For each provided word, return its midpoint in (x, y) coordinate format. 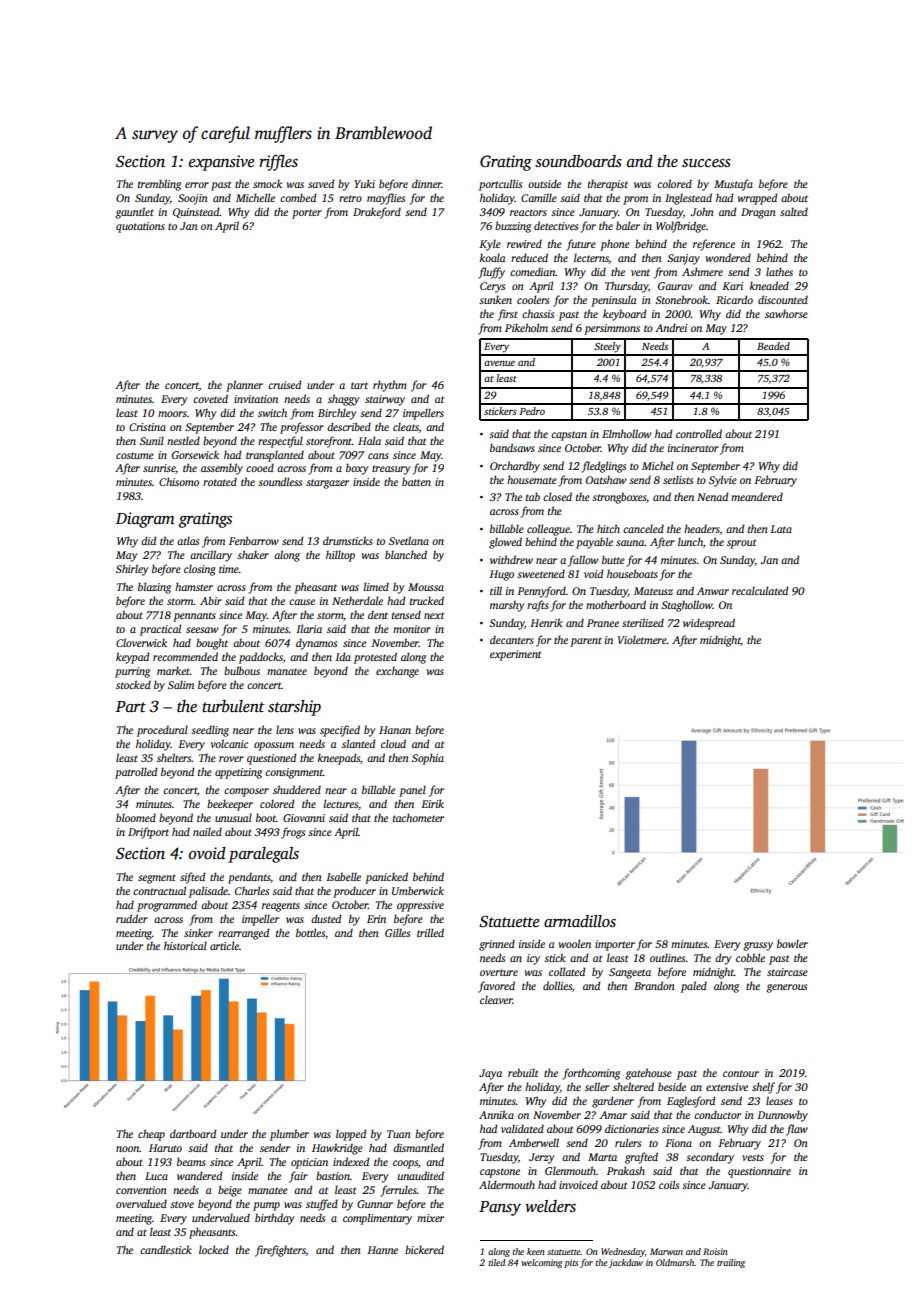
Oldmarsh (675, 1262)
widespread (709, 624)
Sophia (428, 759)
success (706, 163)
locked (214, 1249)
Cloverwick (141, 642)
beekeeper (230, 805)
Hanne (382, 1250)
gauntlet (134, 213)
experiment (515, 655)
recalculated (760, 590)
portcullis (500, 185)
